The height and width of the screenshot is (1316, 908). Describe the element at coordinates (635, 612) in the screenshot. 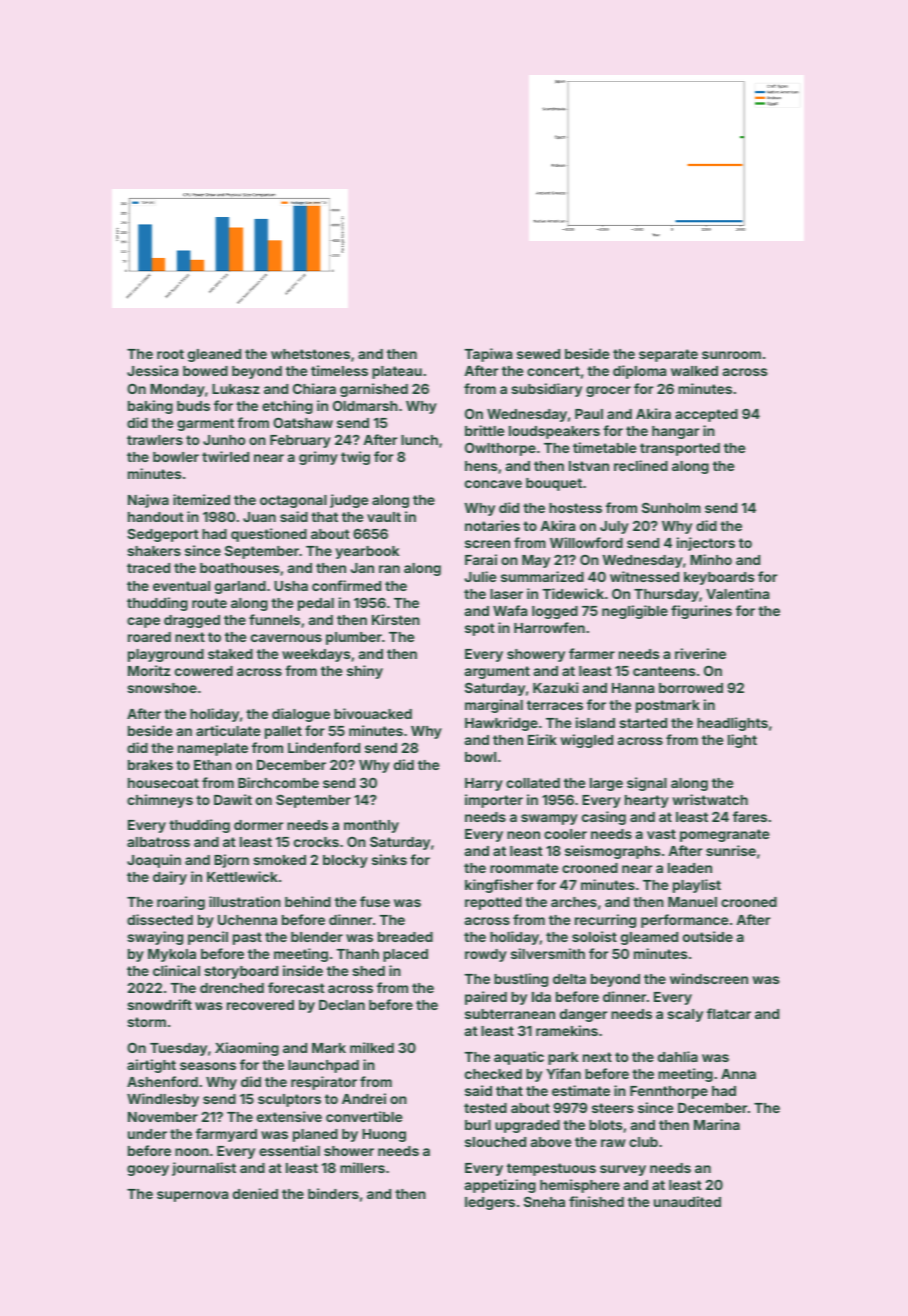

I see `negligible` at that location.
